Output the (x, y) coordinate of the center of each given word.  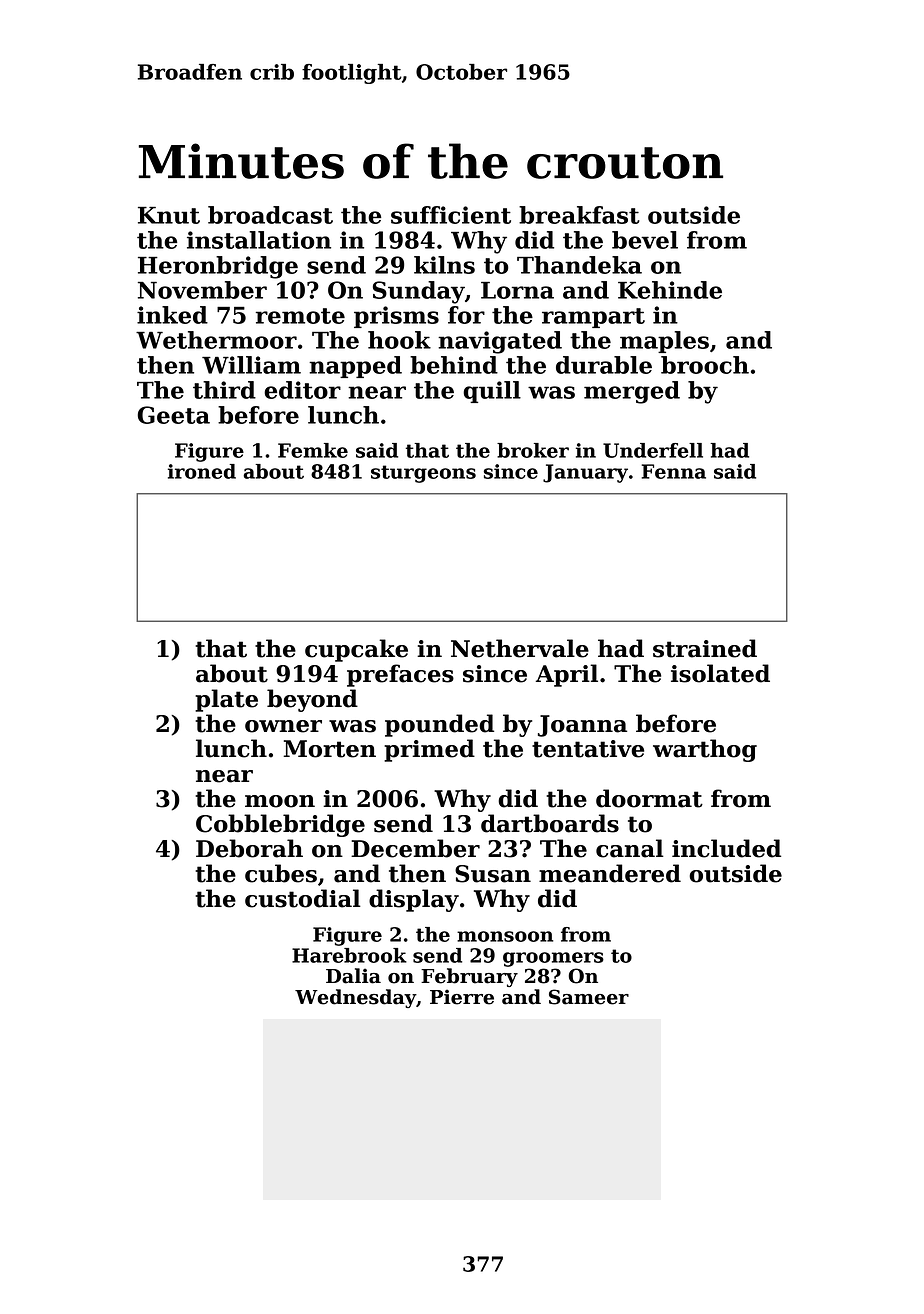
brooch (705, 365)
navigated (500, 342)
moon (280, 801)
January (585, 473)
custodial (303, 898)
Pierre (462, 997)
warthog (705, 750)
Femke (313, 450)
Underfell (653, 450)
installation (259, 240)
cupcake (356, 650)
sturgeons (423, 474)
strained (705, 648)
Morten (329, 749)
